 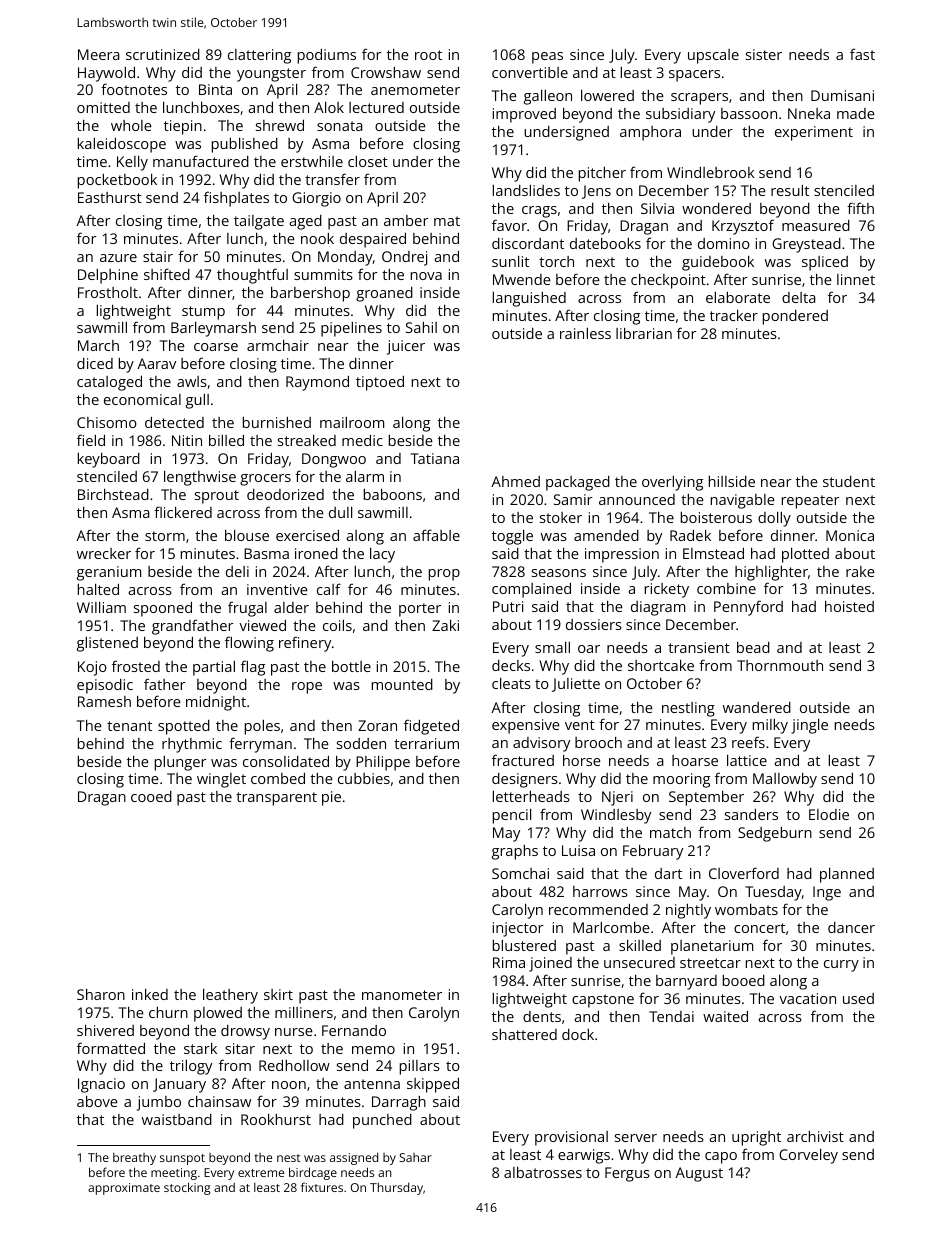 I want to click on Meera, so click(x=99, y=54).
